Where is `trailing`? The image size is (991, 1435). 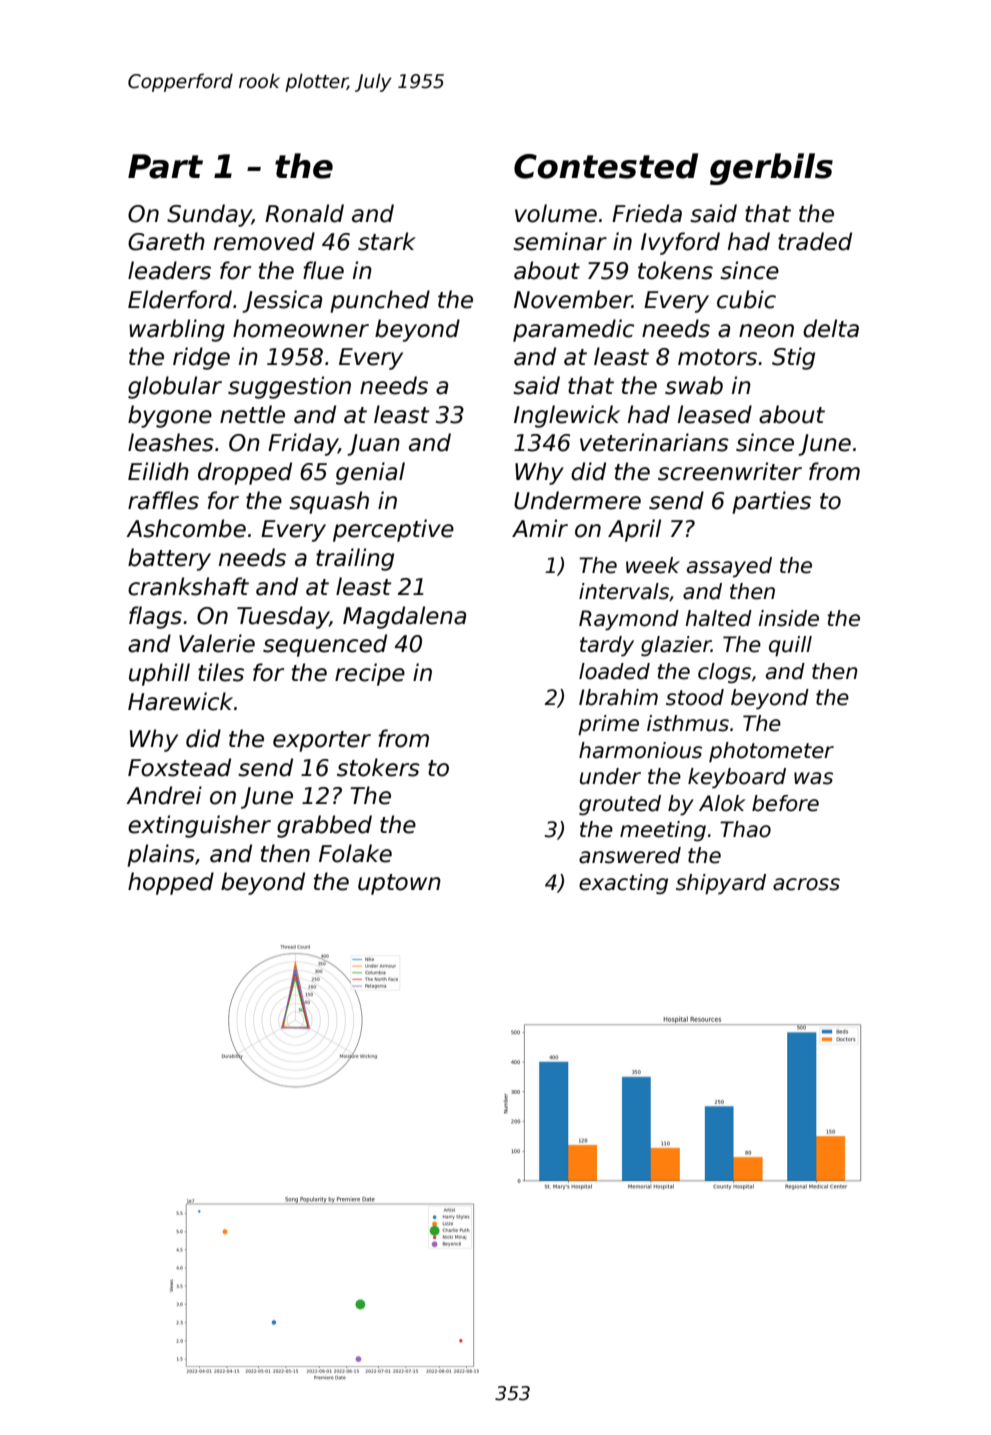
trailing is located at coordinates (355, 559).
